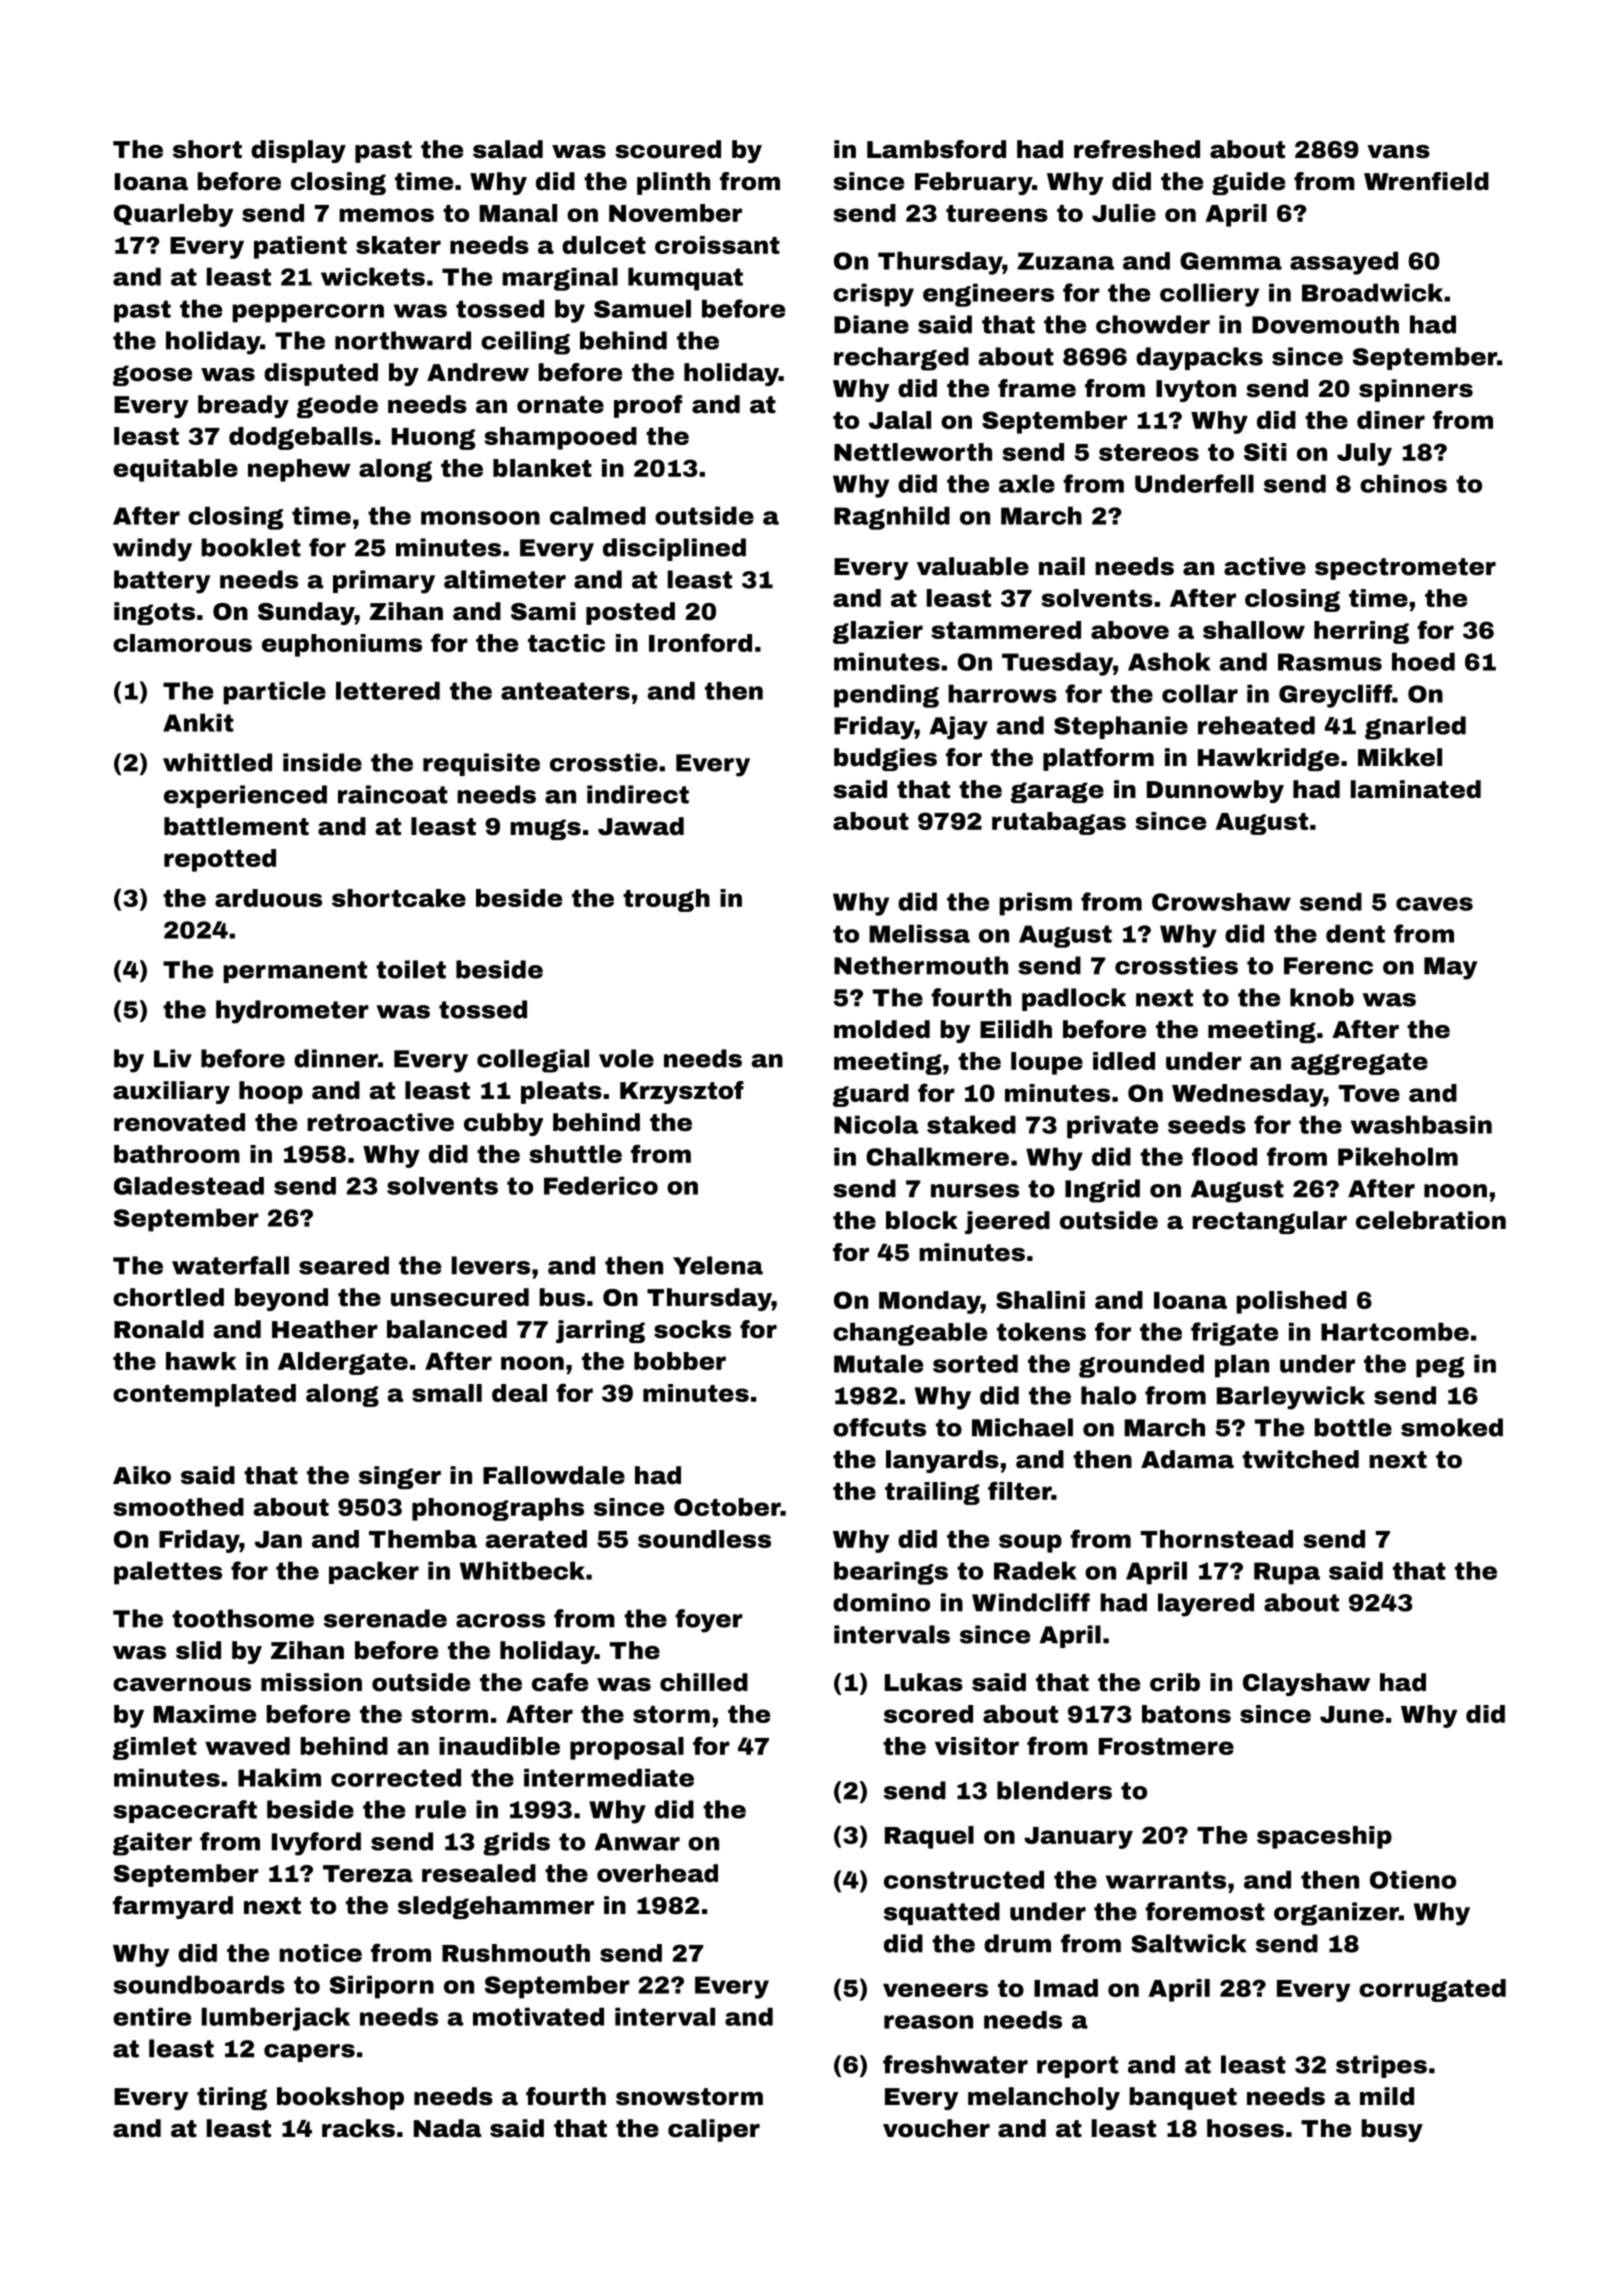 This page has height=2292, width=1620. Describe the element at coordinates (298, 151) in the page. I see `display` at that location.
